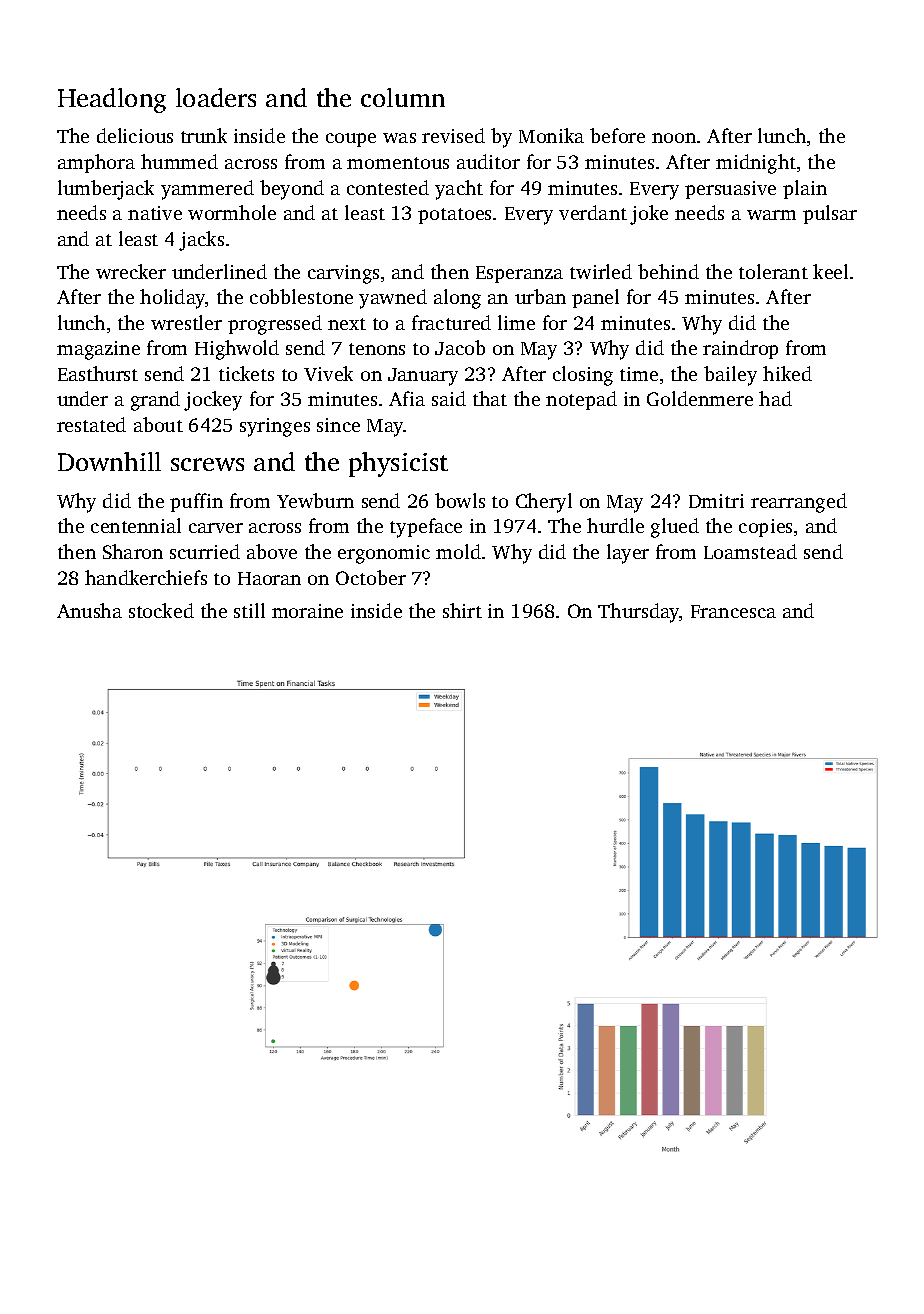 The height and width of the image is (1314, 924). I want to click on revised, so click(453, 135).
